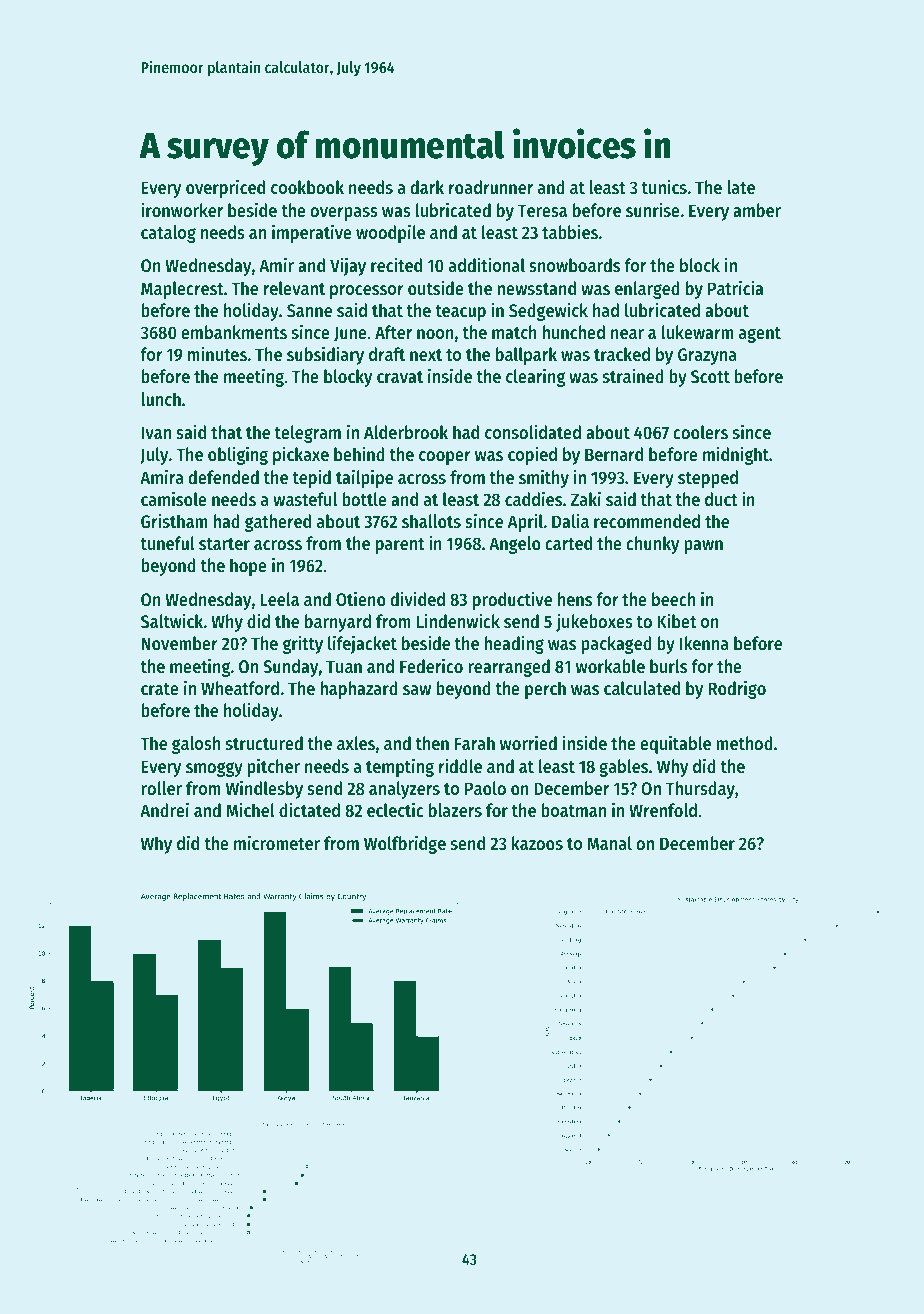 This page has width=924, height=1314. What do you see at coordinates (168, 234) in the page?
I see `catalog` at bounding box center [168, 234].
